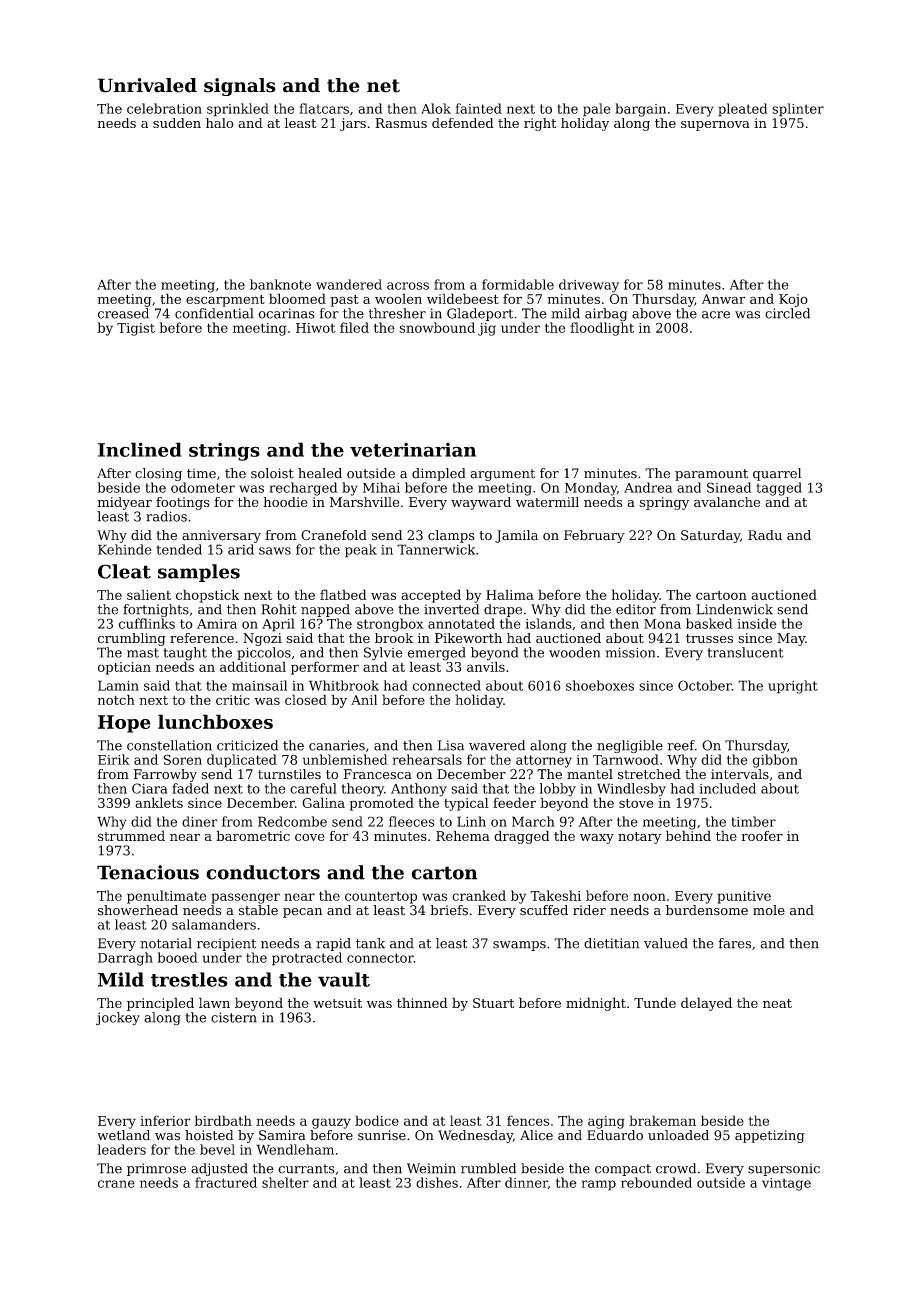 This page has width=924, height=1308. I want to click on neat, so click(777, 1003).
